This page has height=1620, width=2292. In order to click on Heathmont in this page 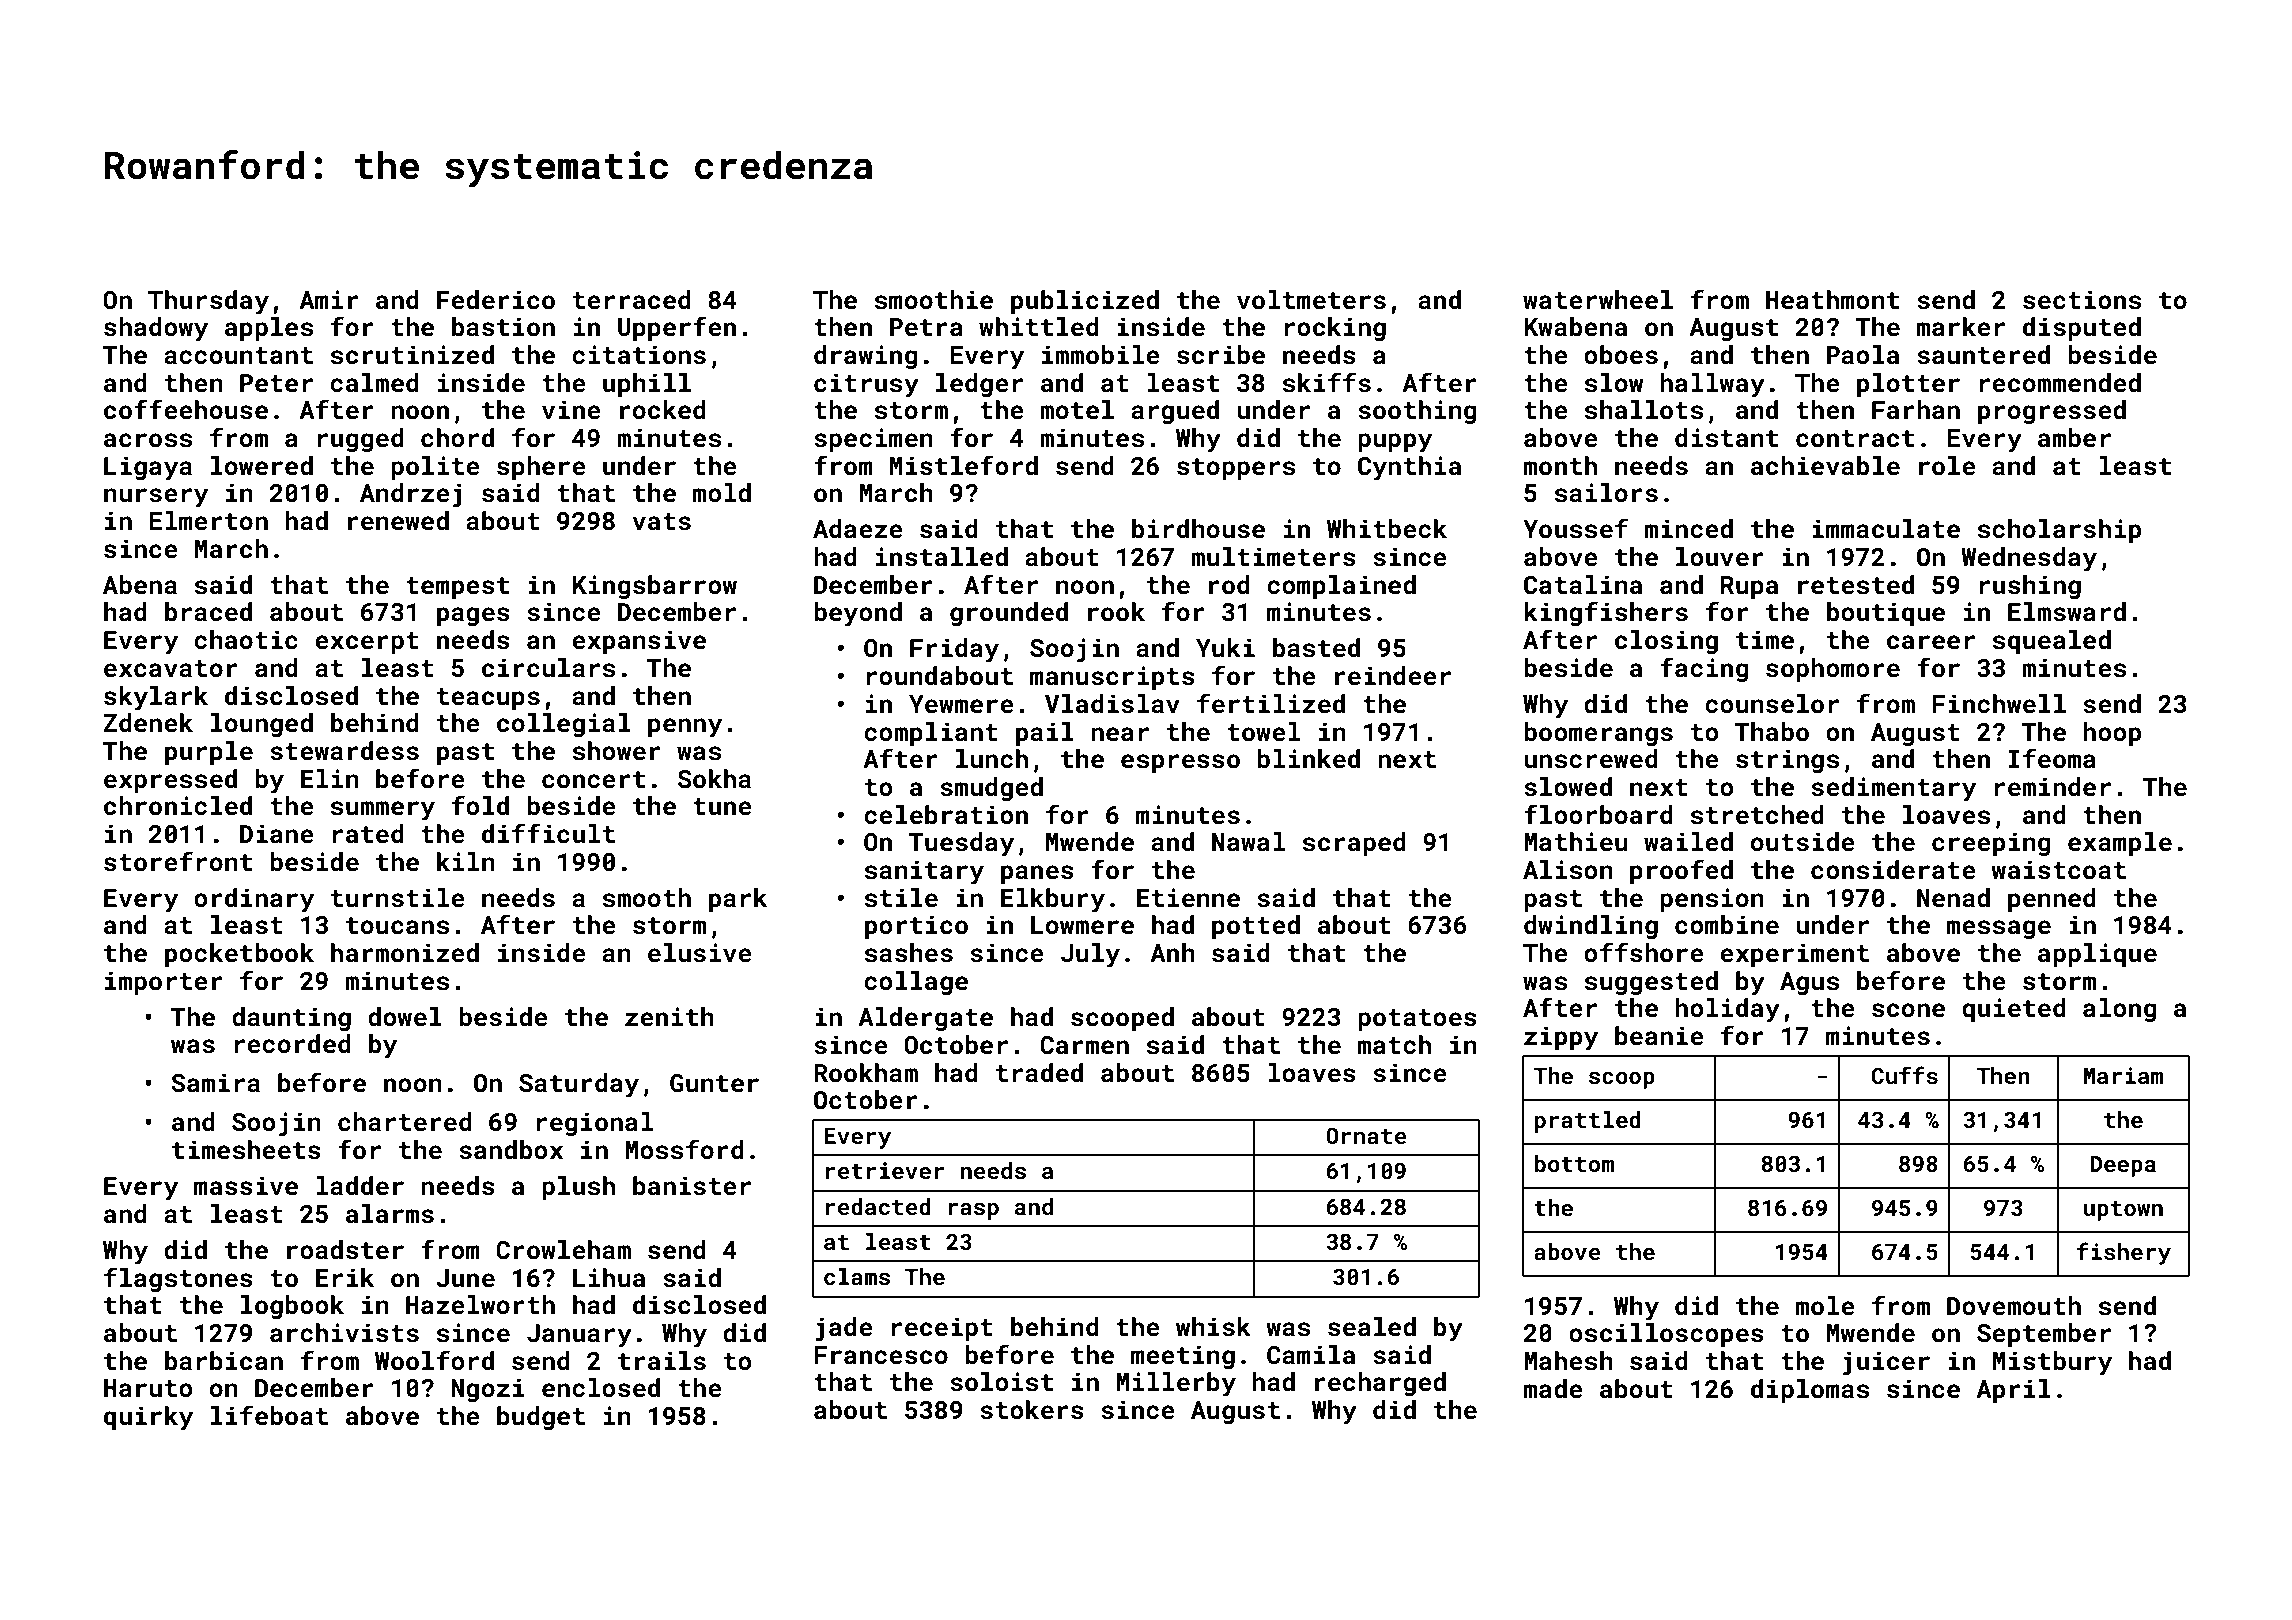, I will do `click(1832, 300)`.
